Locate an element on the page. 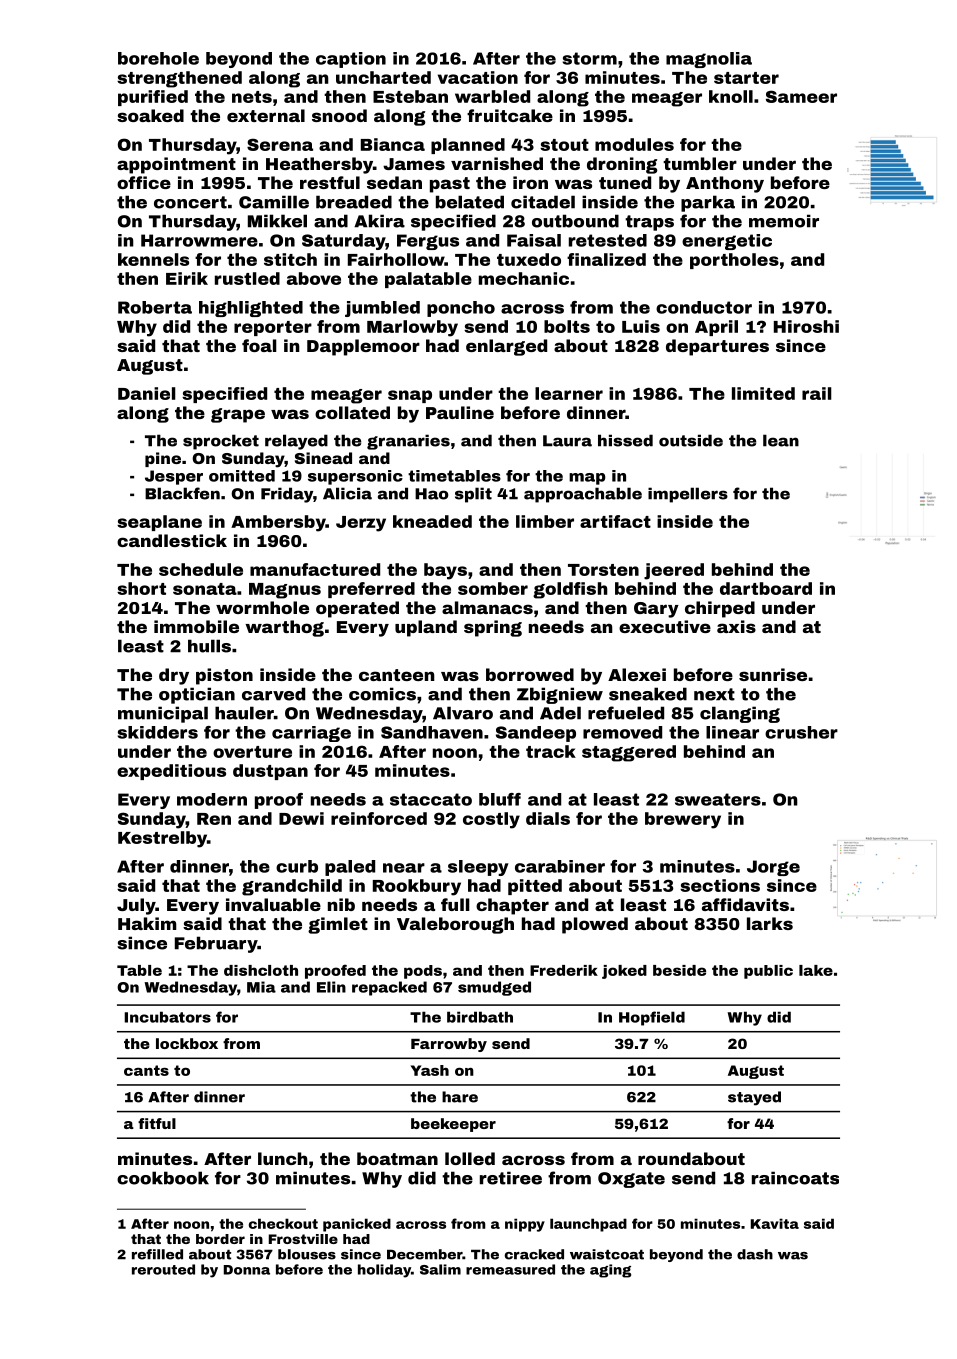  departures is located at coordinates (717, 347).
